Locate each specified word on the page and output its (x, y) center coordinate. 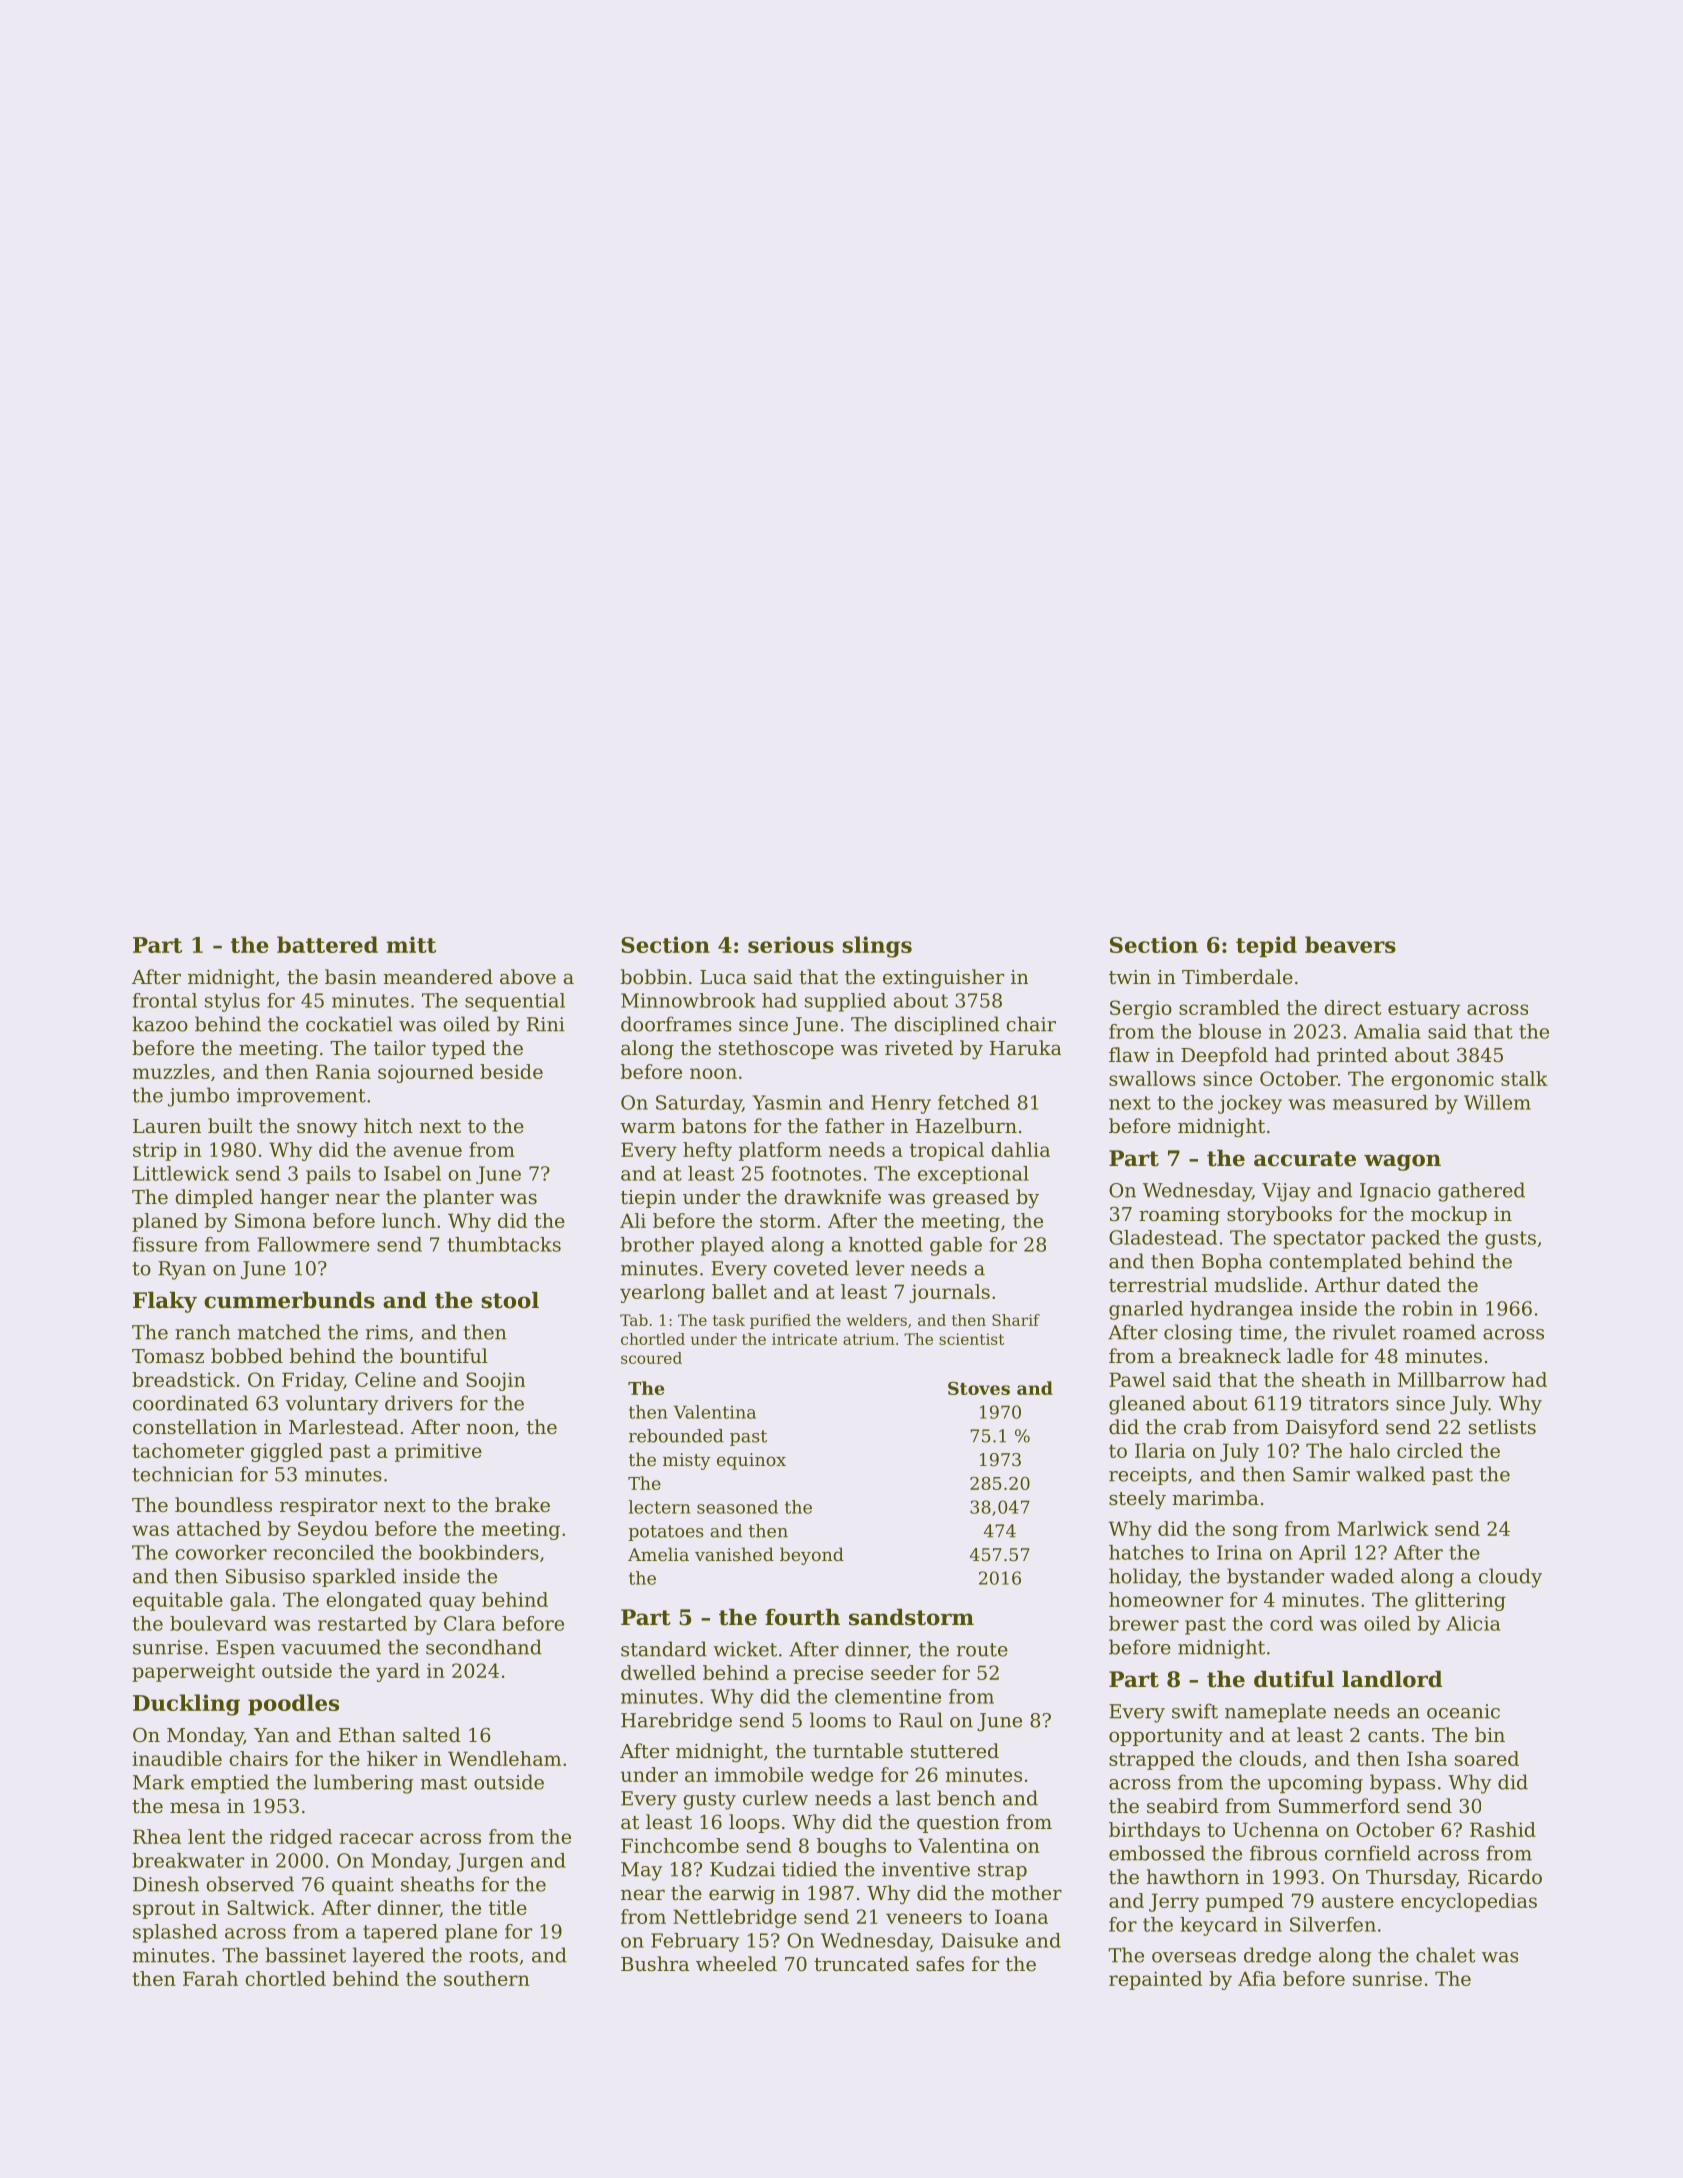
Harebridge (676, 1722)
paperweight (193, 1672)
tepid (1266, 946)
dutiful (1294, 1679)
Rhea (157, 1836)
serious (791, 944)
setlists (1502, 1426)
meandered (438, 976)
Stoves (979, 1388)
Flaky (165, 1302)
